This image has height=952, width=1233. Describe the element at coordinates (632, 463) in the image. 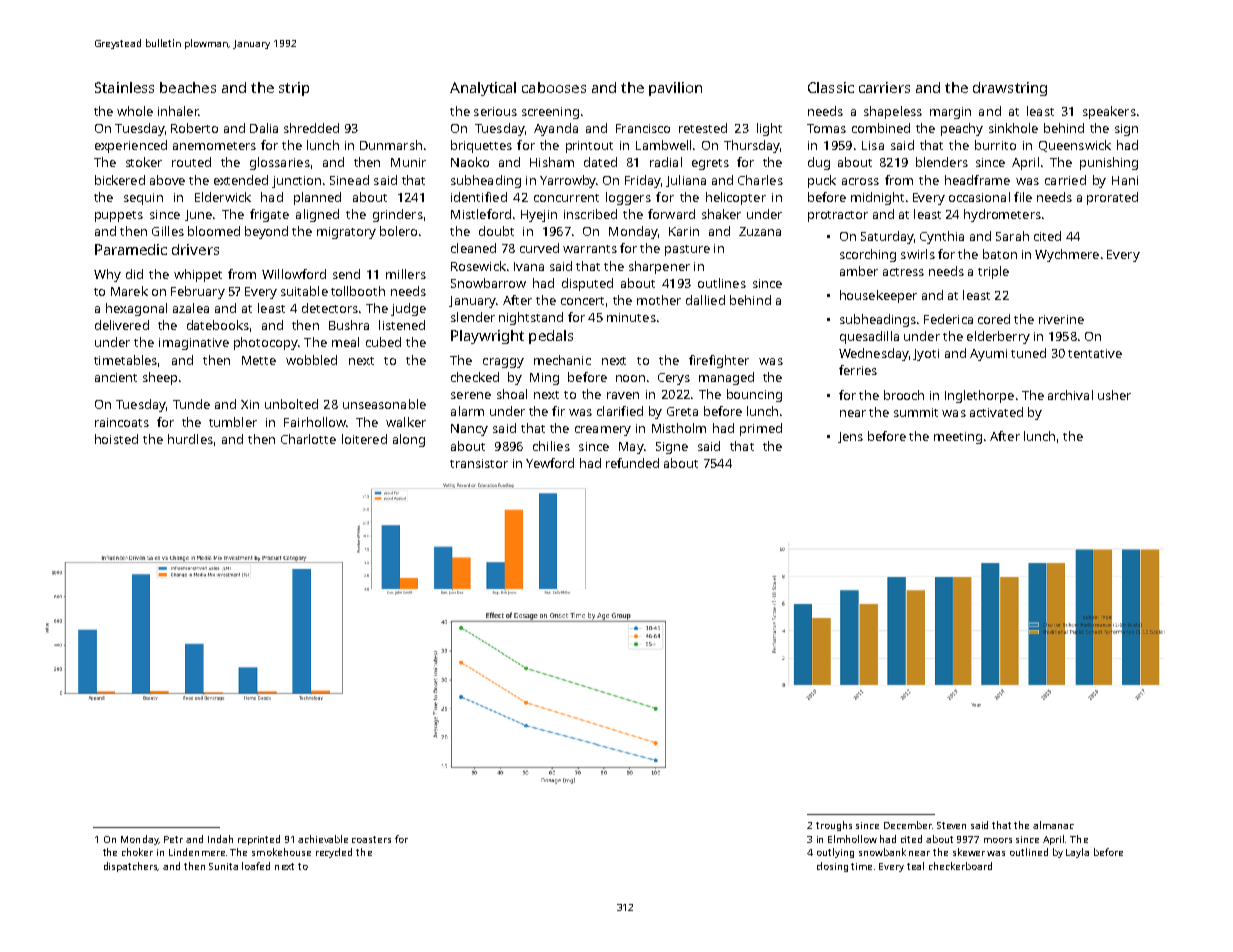

I see `refunded` at that location.
